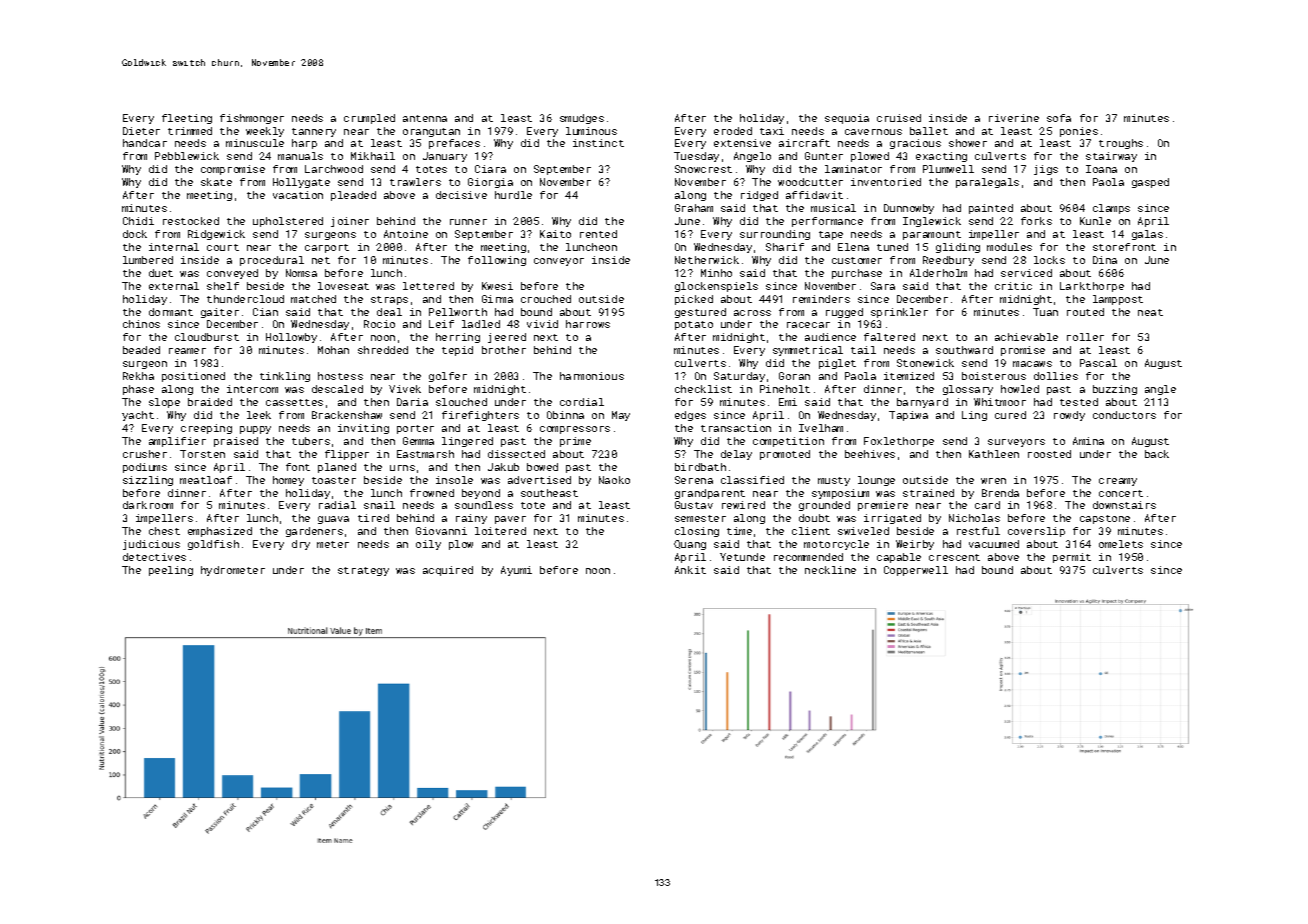 This page has width=1308, height=924. I want to click on Rekha, so click(138, 376).
